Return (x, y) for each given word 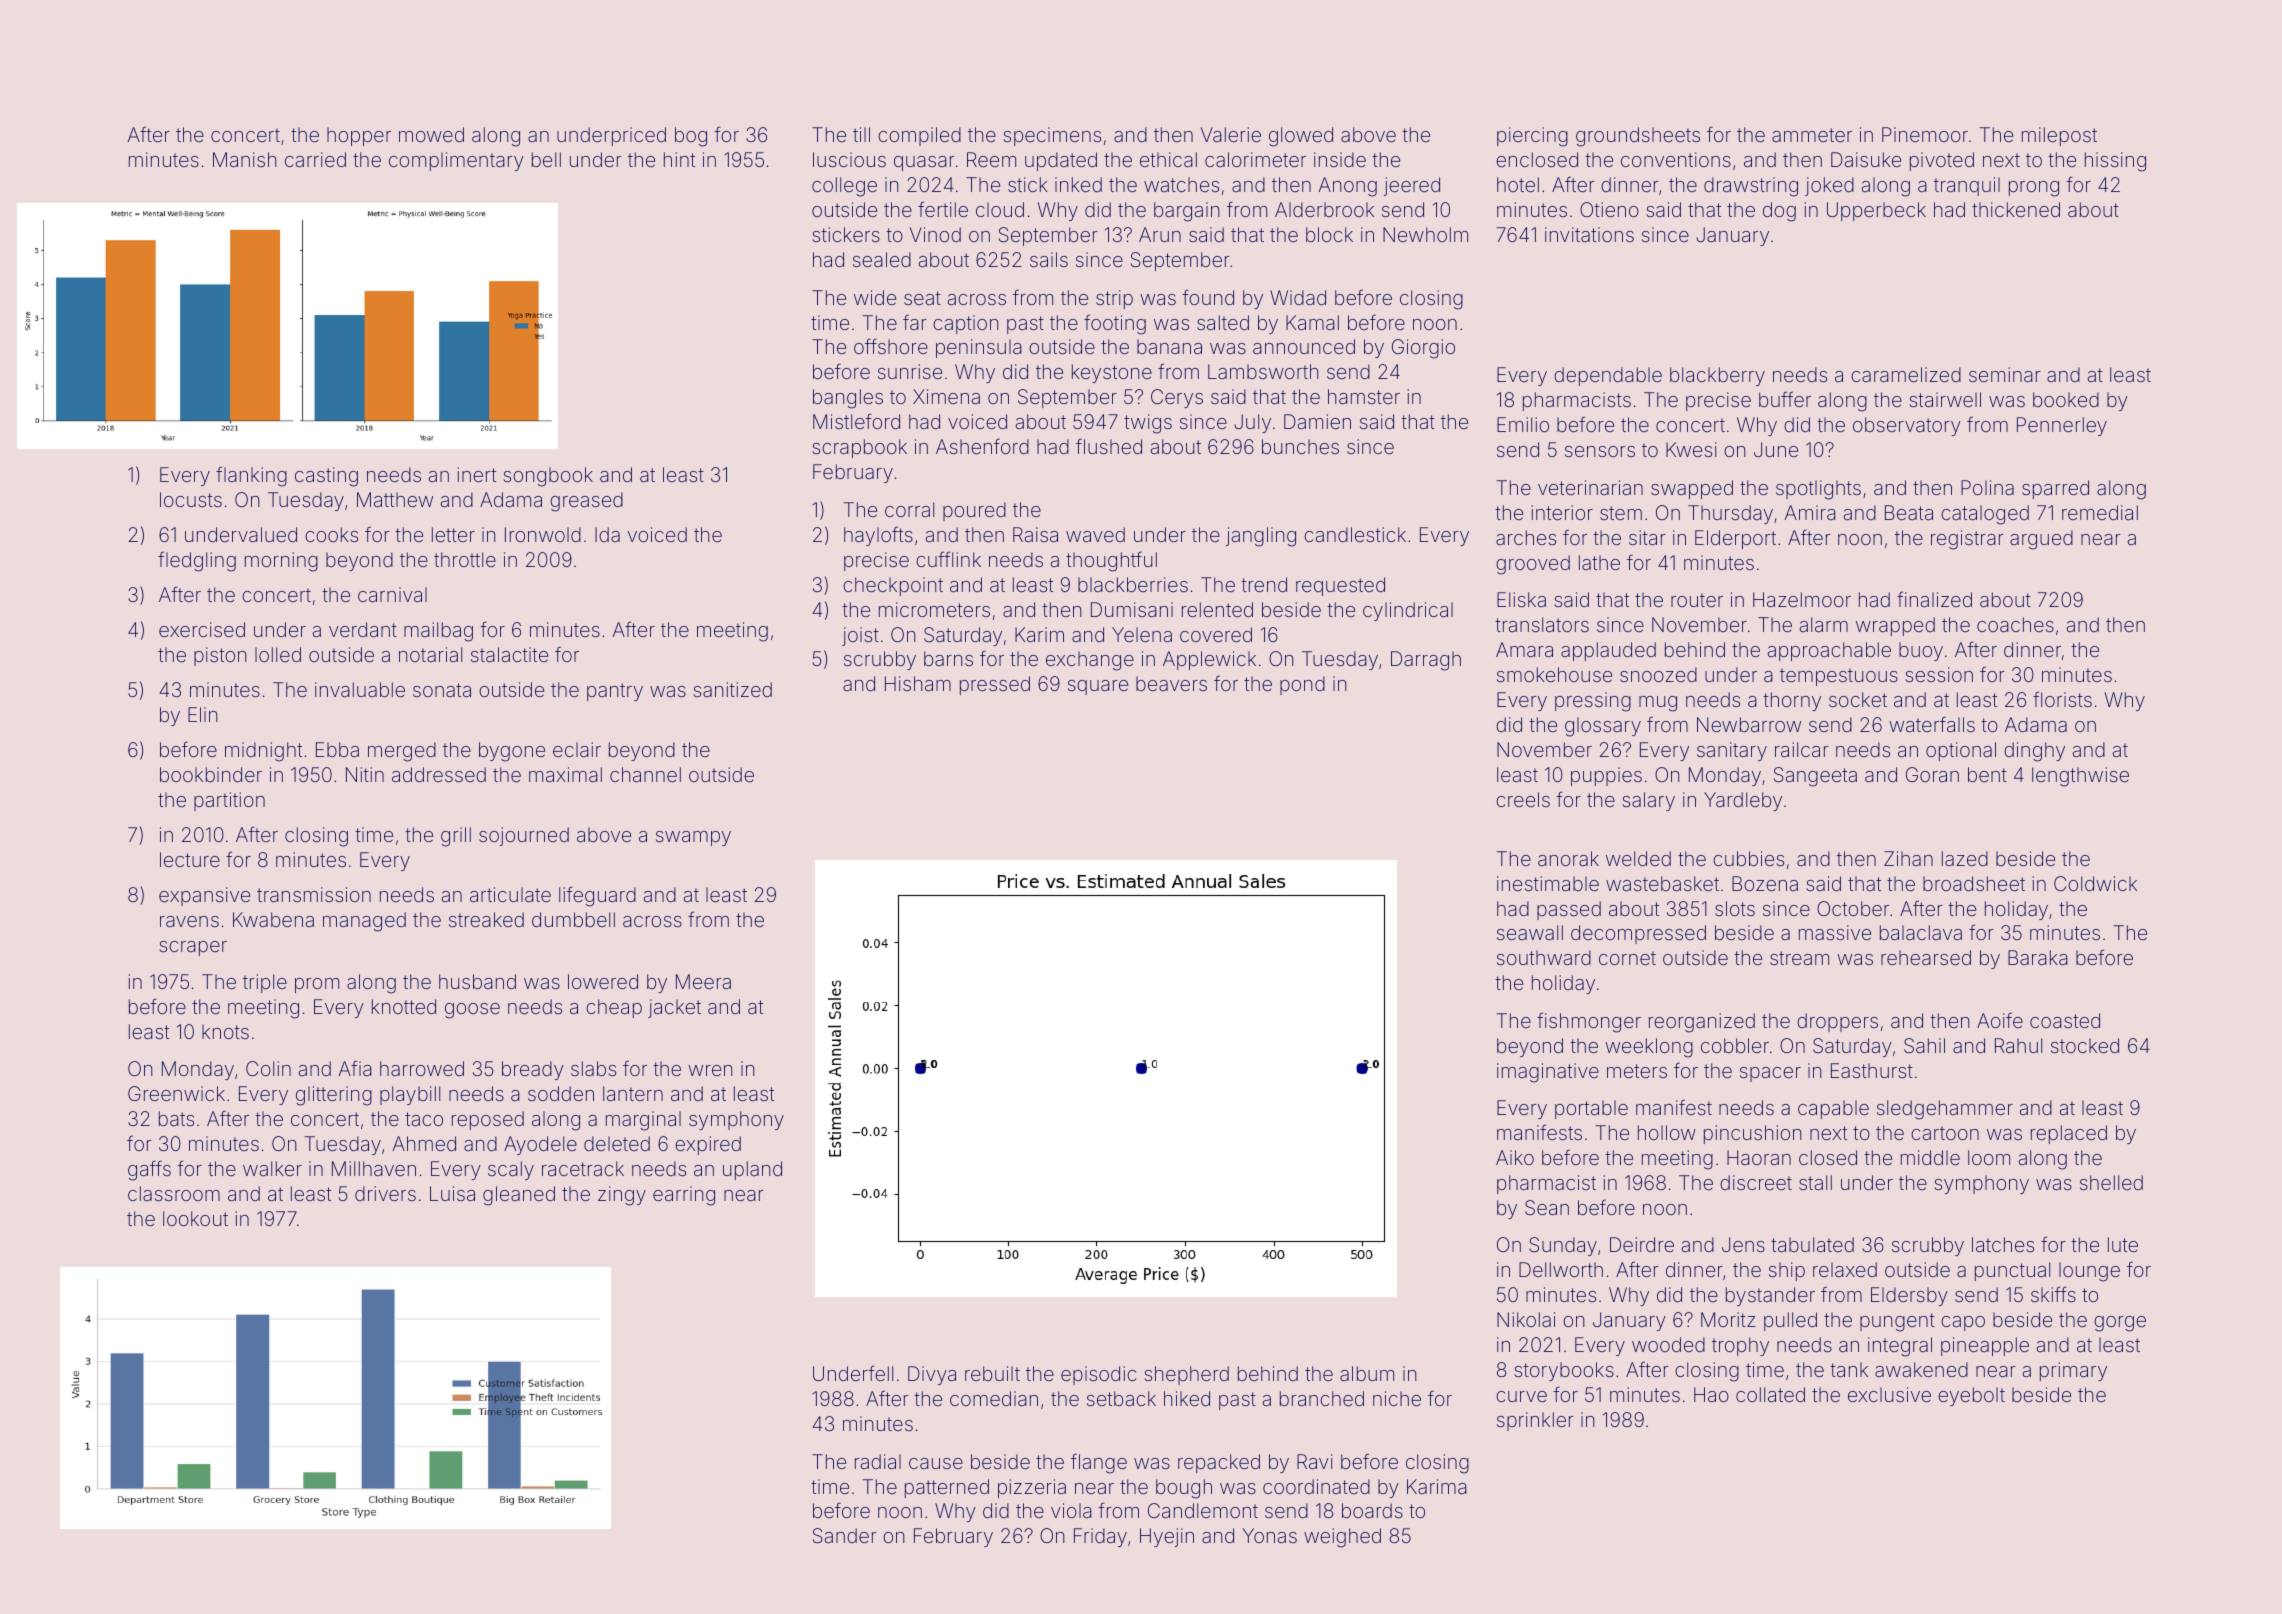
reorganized (1702, 1023)
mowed (431, 134)
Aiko (1515, 1157)
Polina (1987, 487)
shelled (2111, 1182)
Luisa (452, 1193)
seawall (1530, 932)
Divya (932, 1375)
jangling (1261, 537)
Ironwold (543, 534)
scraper (193, 948)
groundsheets (1638, 137)
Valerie (1231, 134)
